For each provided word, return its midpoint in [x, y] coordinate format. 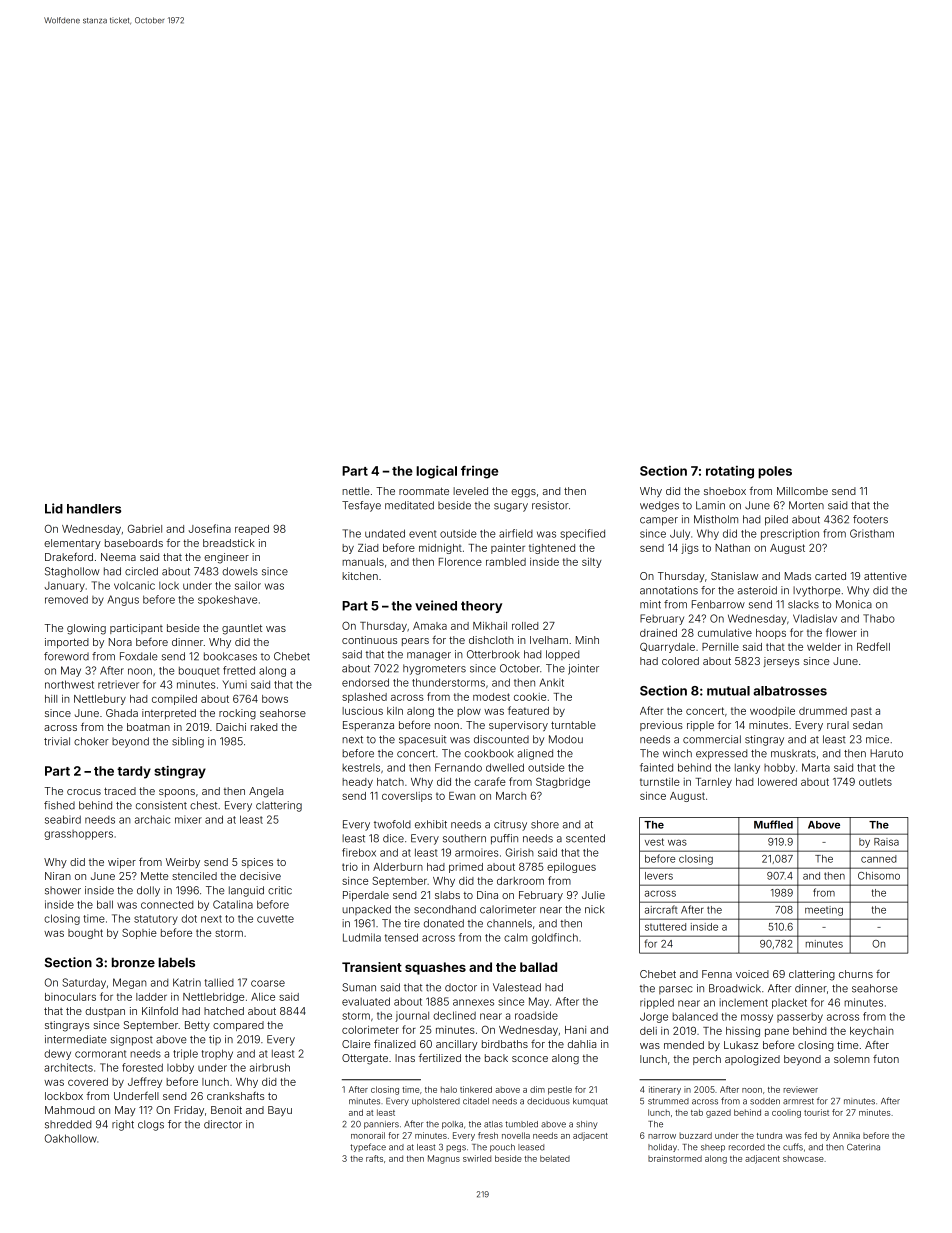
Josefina [210, 528]
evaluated [366, 1001]
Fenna [717, 974]
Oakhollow [71, 1138]
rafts [374, 1158]
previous [661, 726]
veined [436, 605]
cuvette [275, 919]
